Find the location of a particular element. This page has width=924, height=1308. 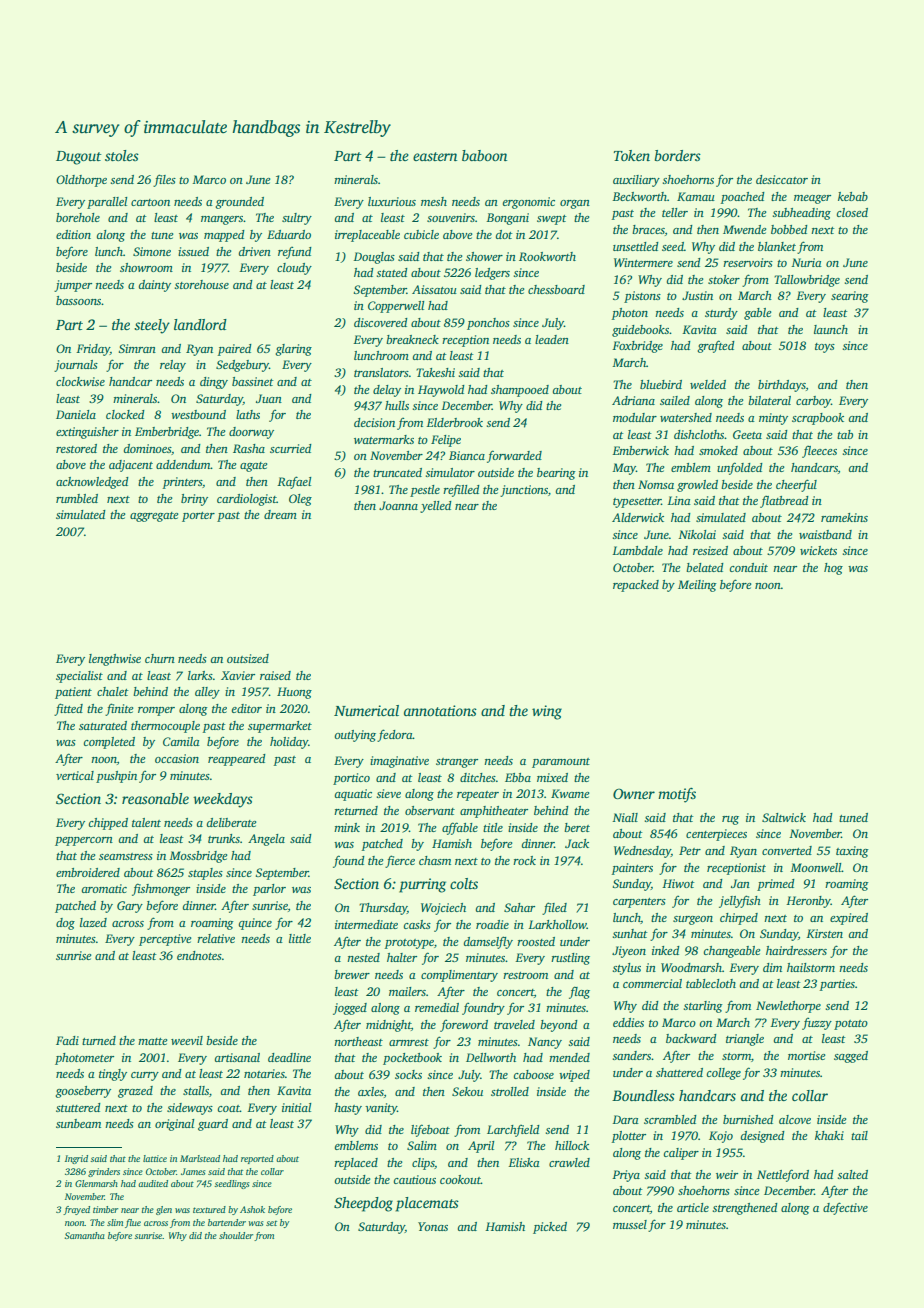

laths is located at coordinates (248, 414).
